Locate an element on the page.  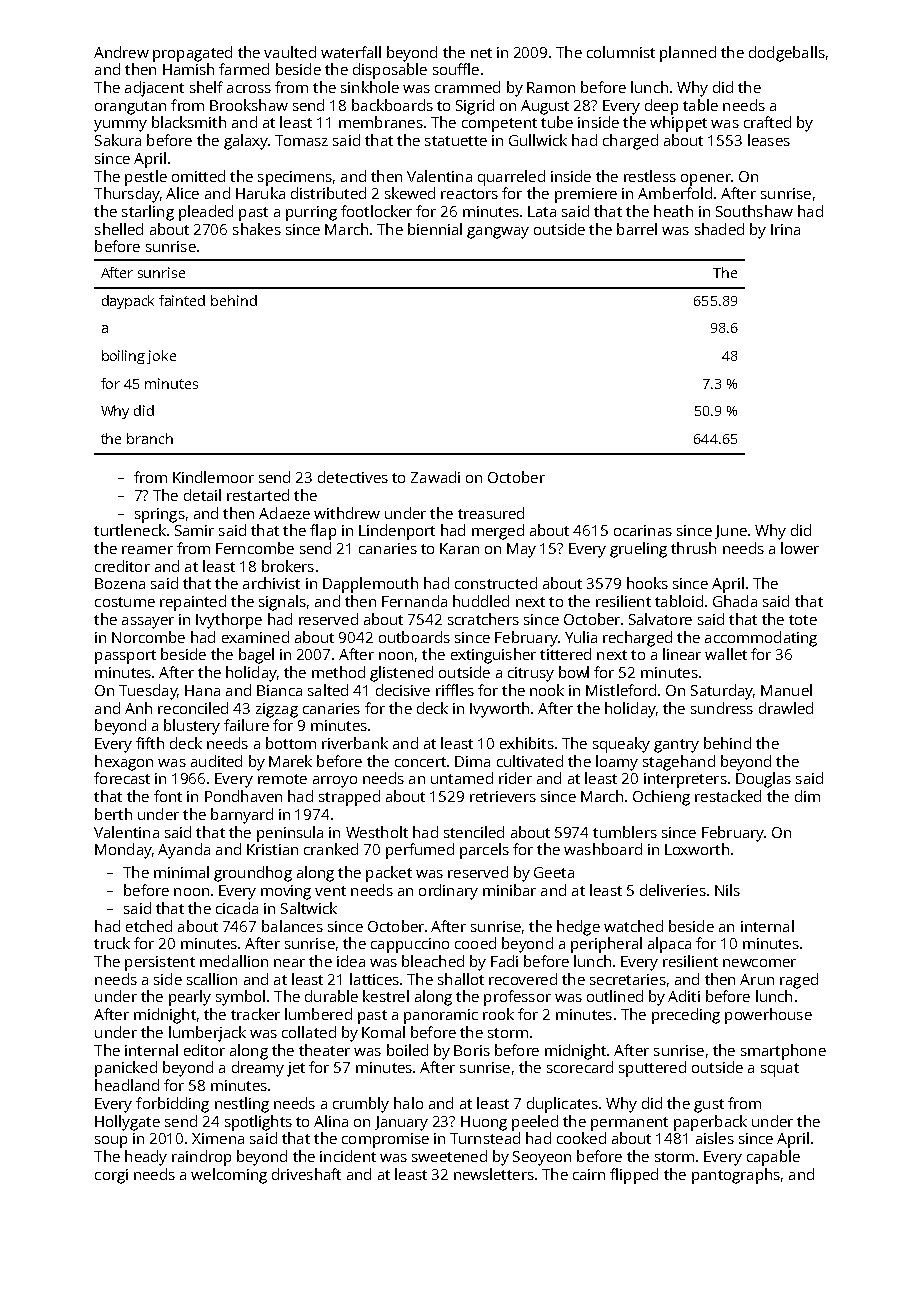
waterfall is located at coordinates (351, 52).
